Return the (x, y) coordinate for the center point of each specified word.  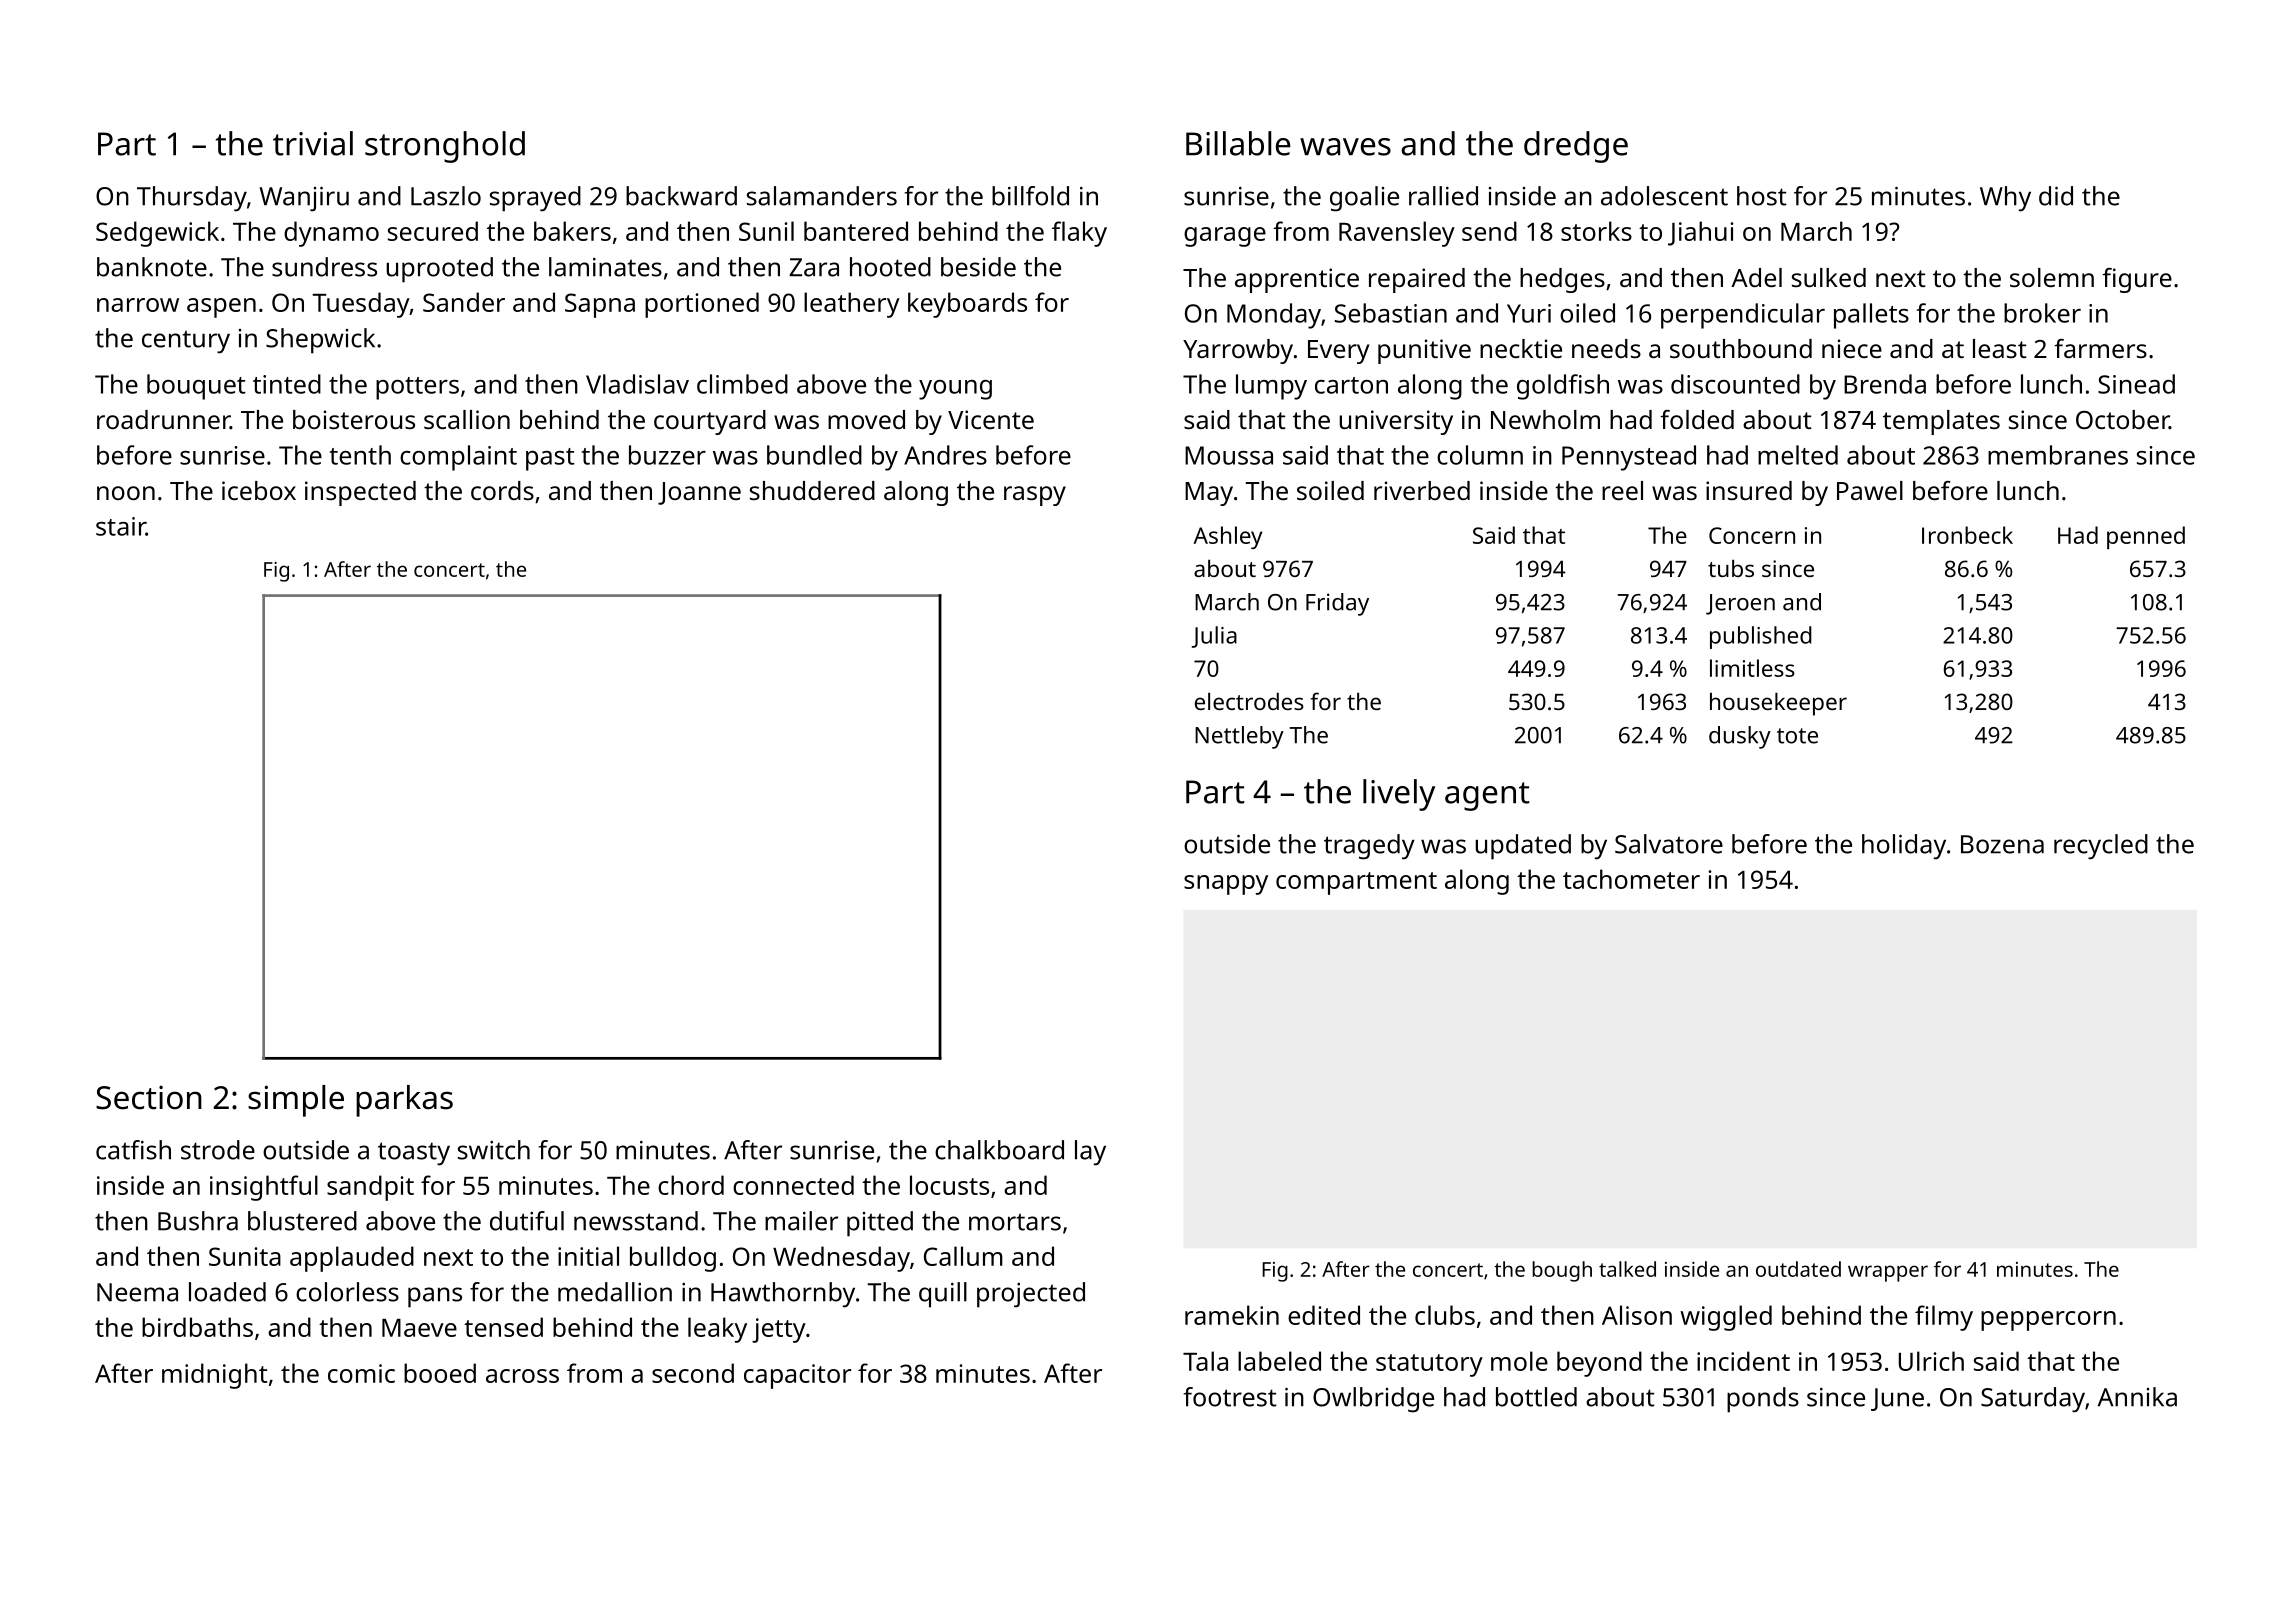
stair (121, 526)
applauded (352, 1259)
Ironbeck (1967, 535)
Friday (1337, 604)
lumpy (1271, 387)
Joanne (699, 493)
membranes (2058, 455)
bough (1562, 1271)
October (2122, 419)
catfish (133, 1150)
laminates (605, 267)
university (1396, 422)
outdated (1798, 1269)
